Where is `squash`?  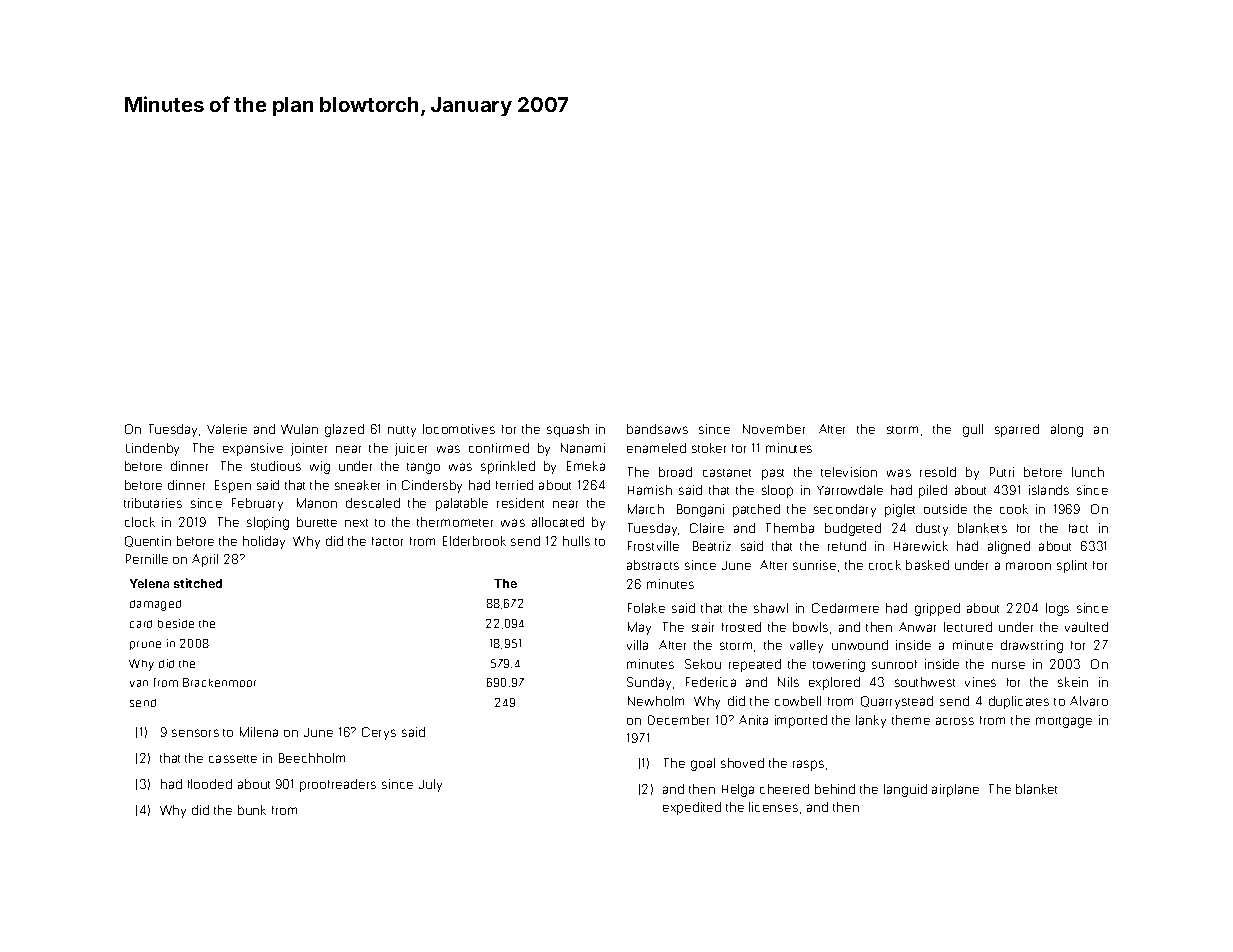 squash is located at coordinates (568, 430).
